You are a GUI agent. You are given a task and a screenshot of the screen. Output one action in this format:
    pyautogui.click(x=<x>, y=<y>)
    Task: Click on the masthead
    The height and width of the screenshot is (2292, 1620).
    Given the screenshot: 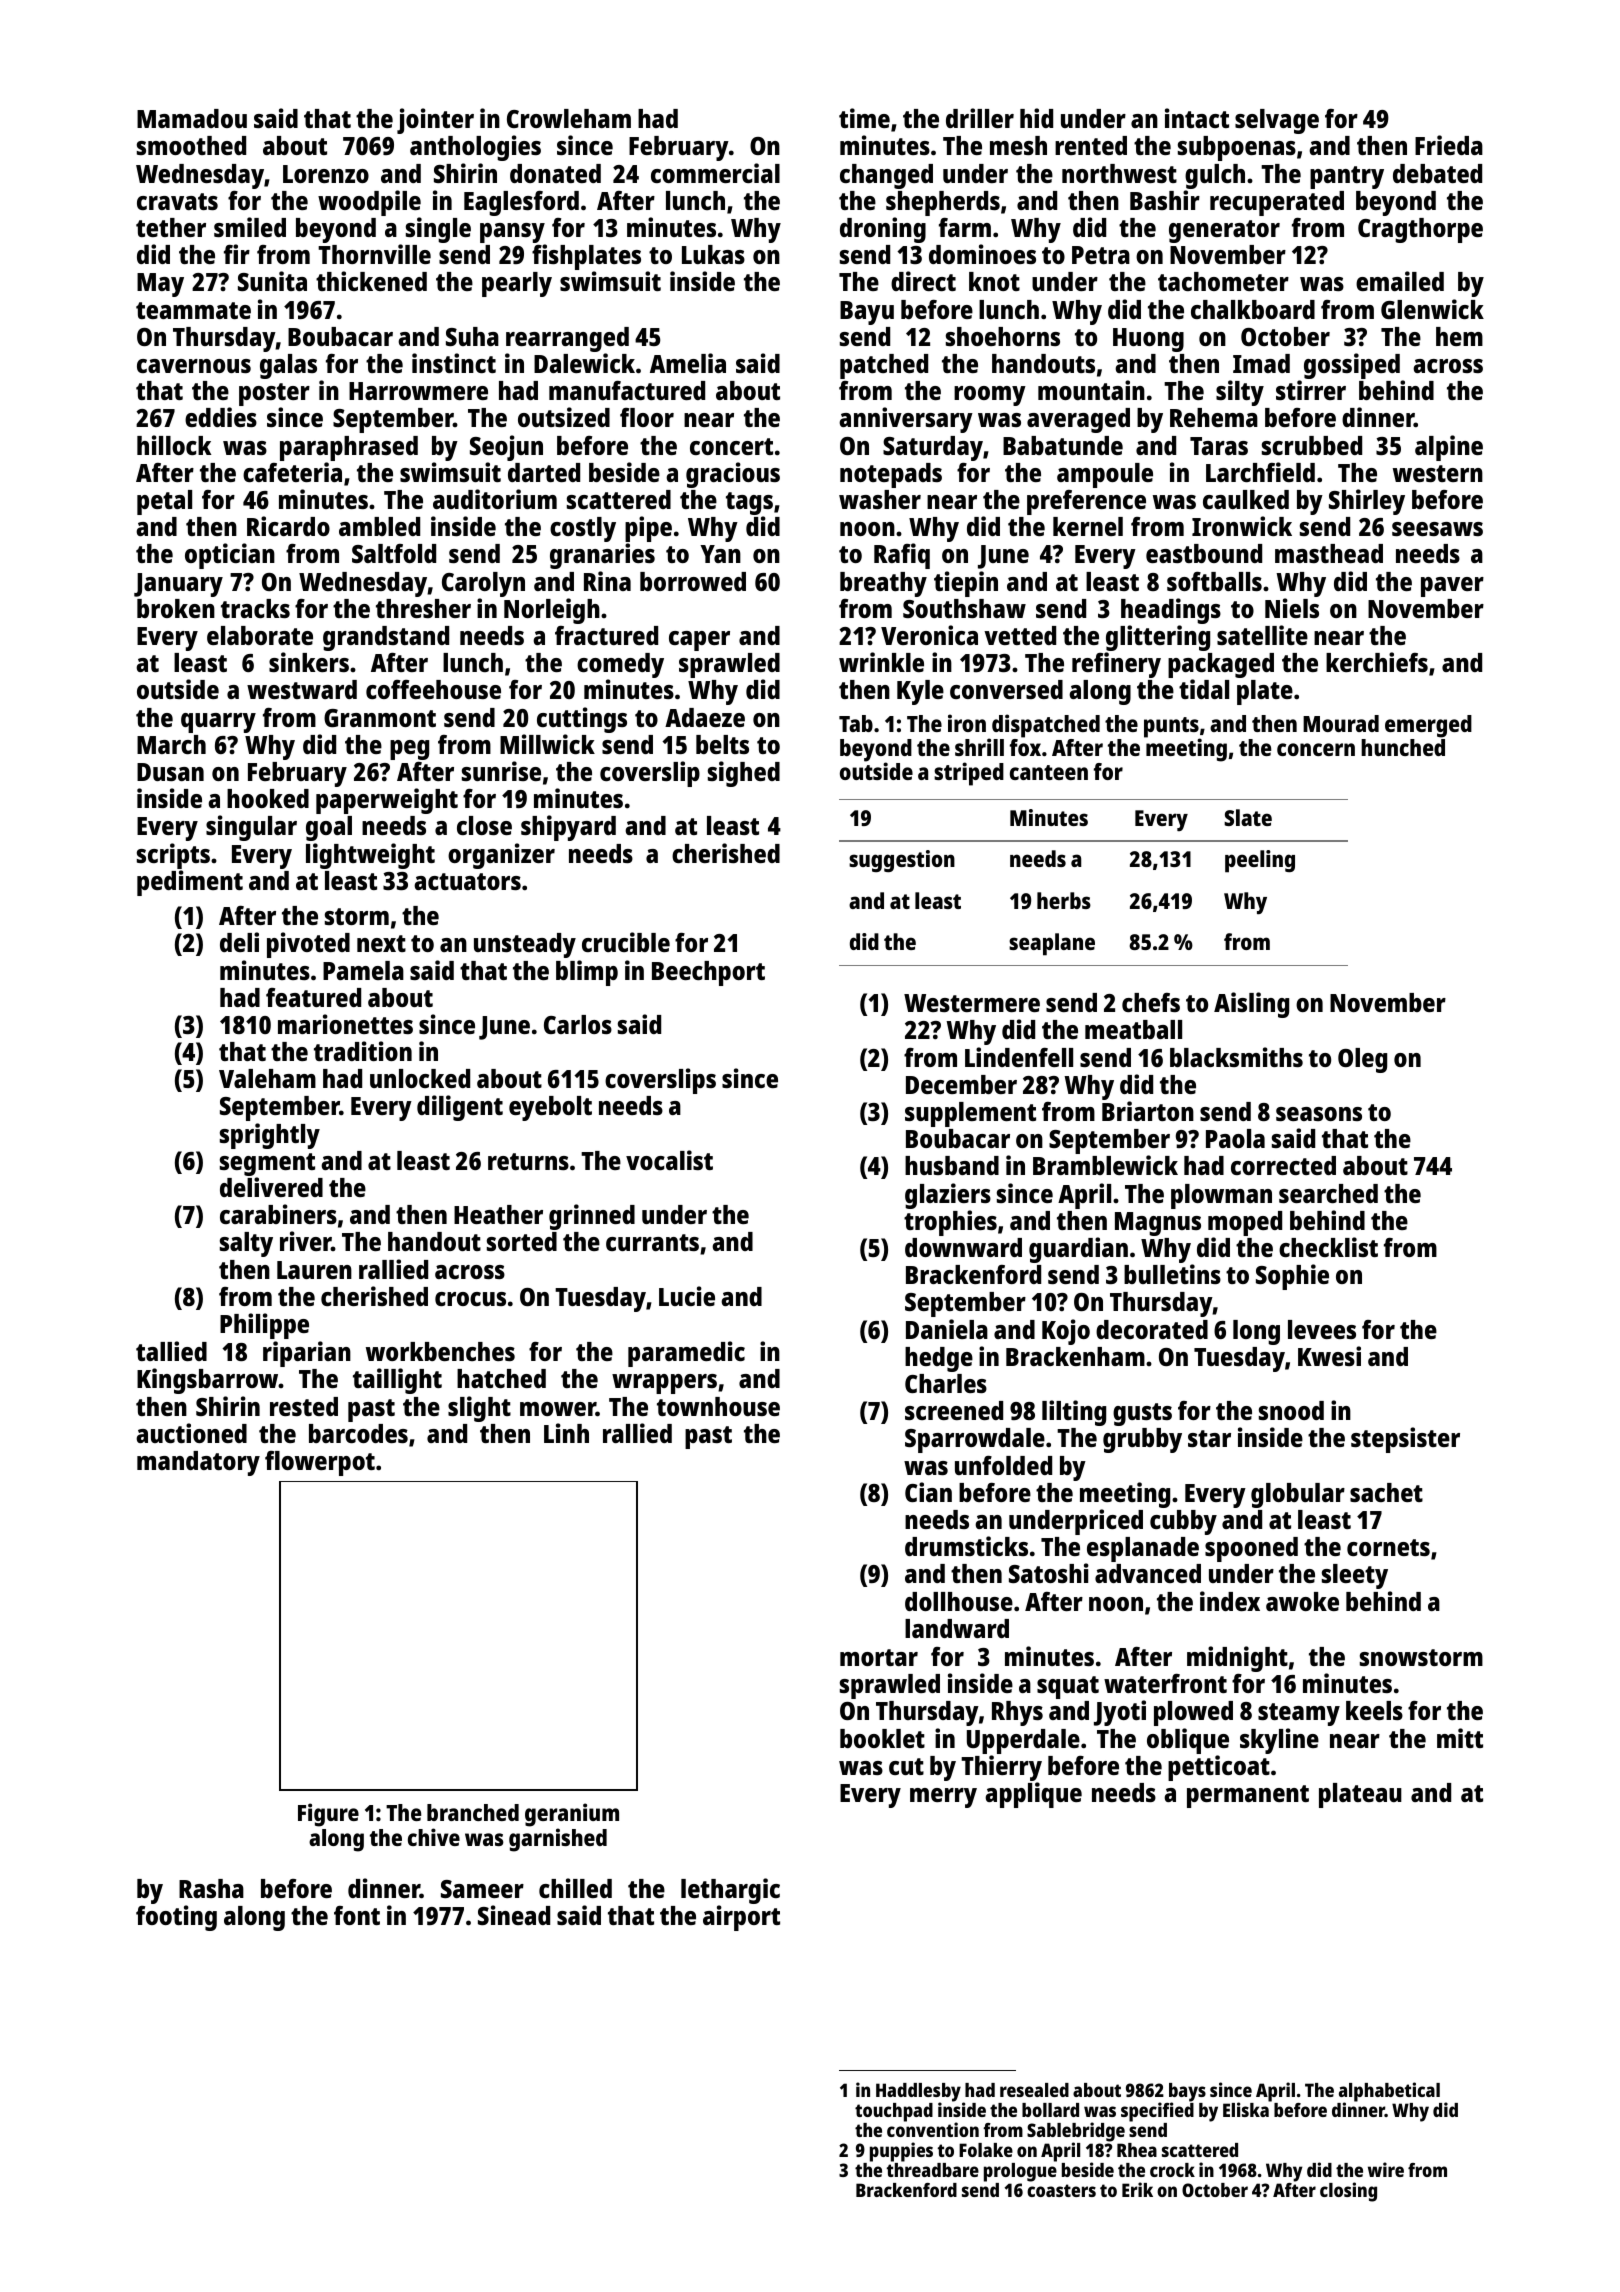 What is the action you would take?
    pyautogui.click(x=1329, y=553)
